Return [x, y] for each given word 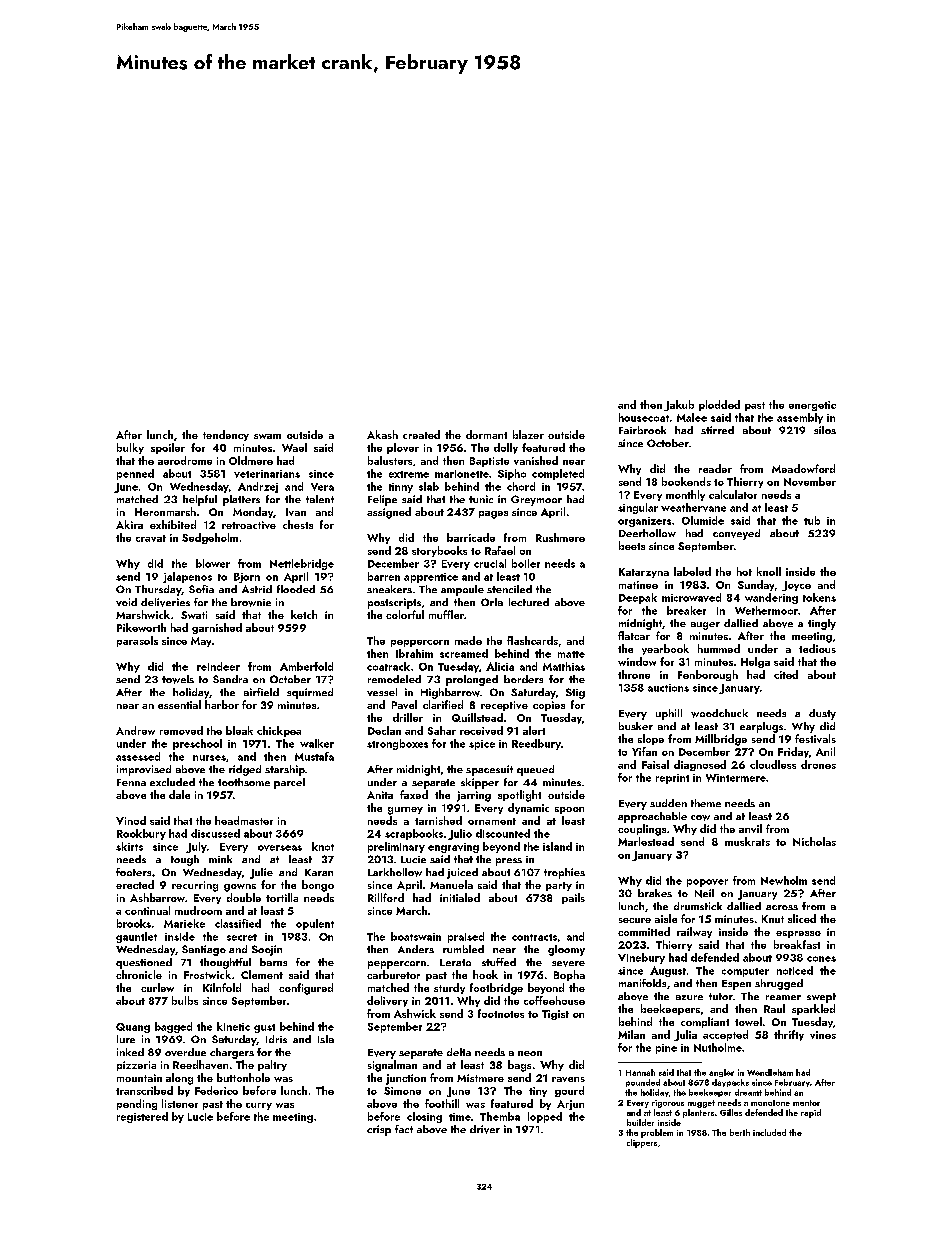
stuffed [499, 962]
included [769, 1132]
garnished [217, 628]
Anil [825, 751]
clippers [642, 1143]
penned [135, 474]
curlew [157, 987]
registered [142, 1117]
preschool [197, 744]
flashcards [532, 640]
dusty [822, 714]
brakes [655, 893]
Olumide [703, 520]
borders [523, 679]
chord [521, 486]
